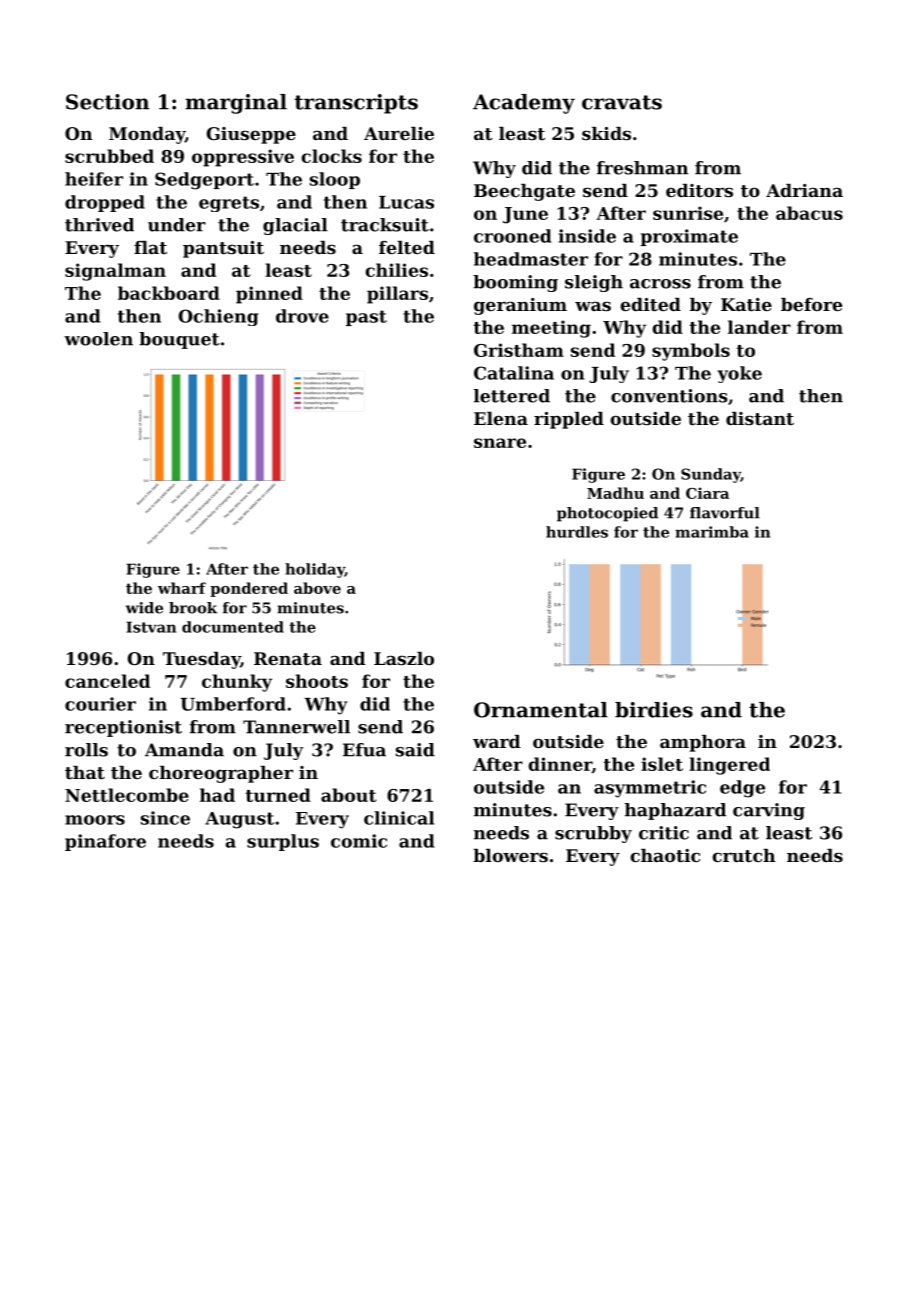 This screenshot has width=908, height=1316. What do you see at coordinates (804, 190) in the screenshot?
I see `Adriana` at bounding box center [804, 190].
